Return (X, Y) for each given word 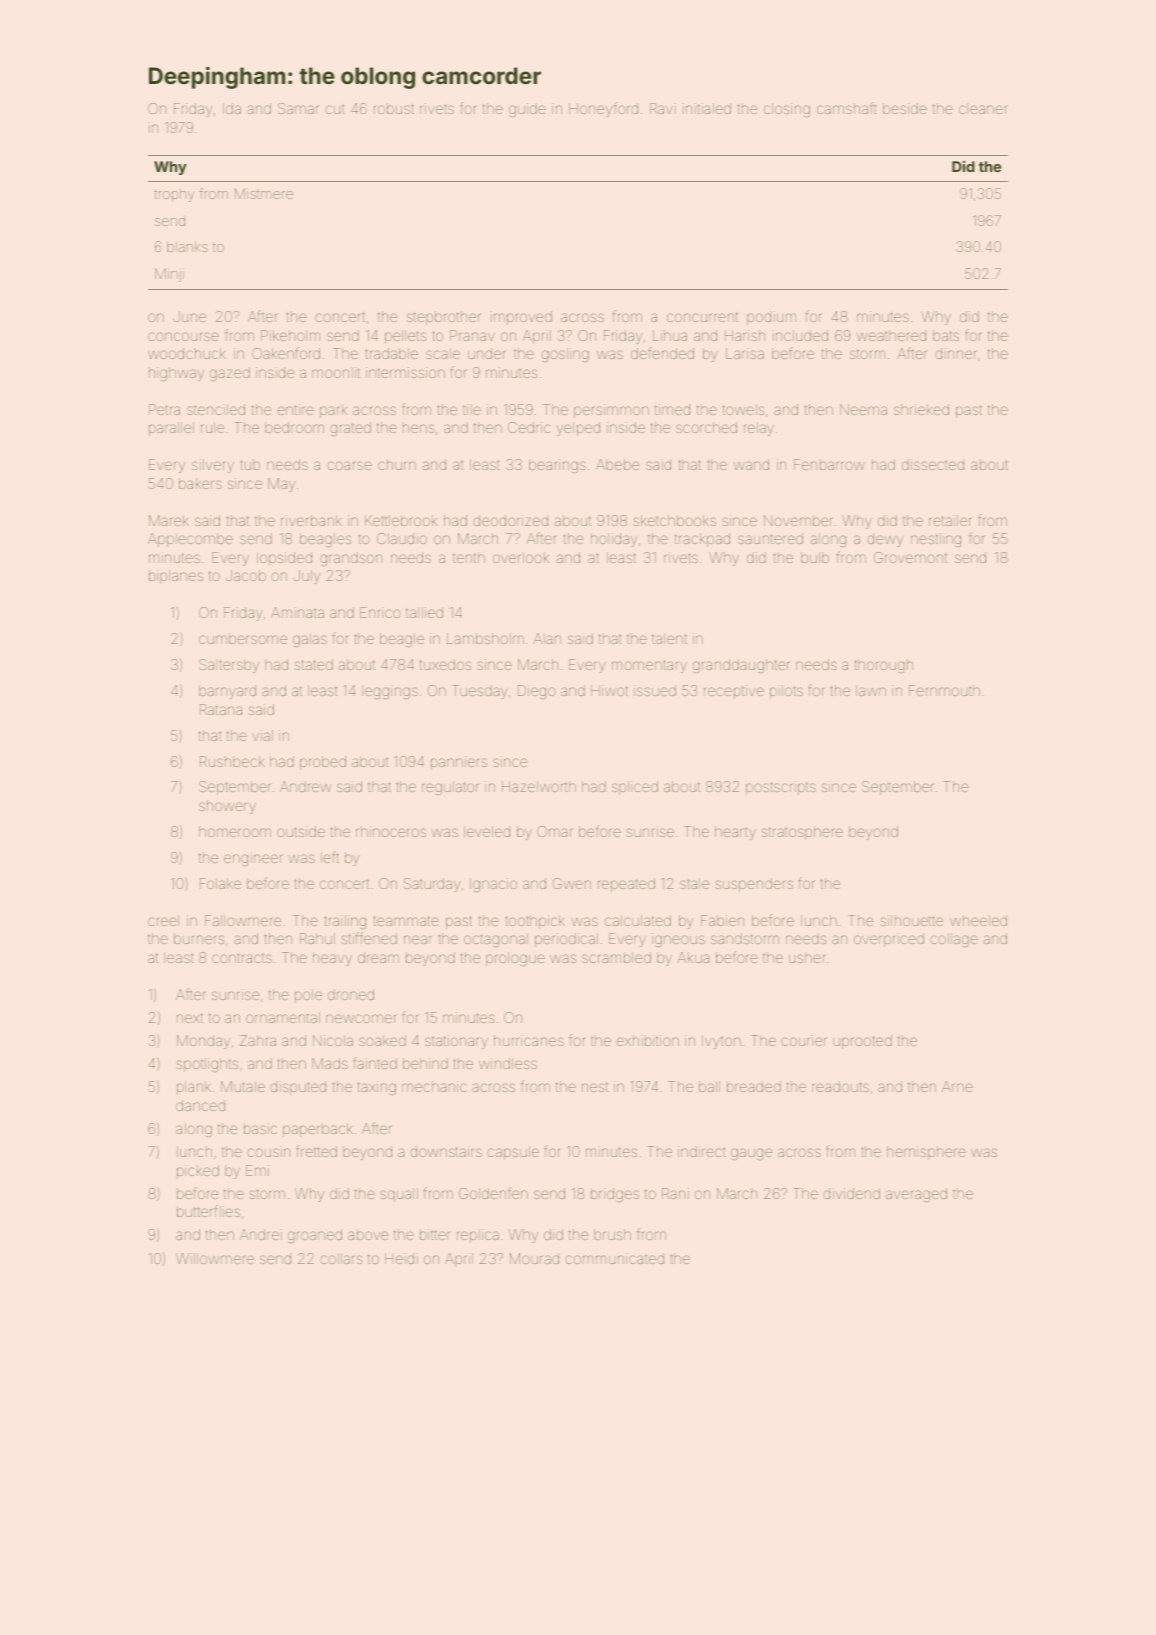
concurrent (702, 317)
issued (655, 690)
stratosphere (802, 833)
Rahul (317, 938)
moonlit (336, 372)
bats (946, 335)
